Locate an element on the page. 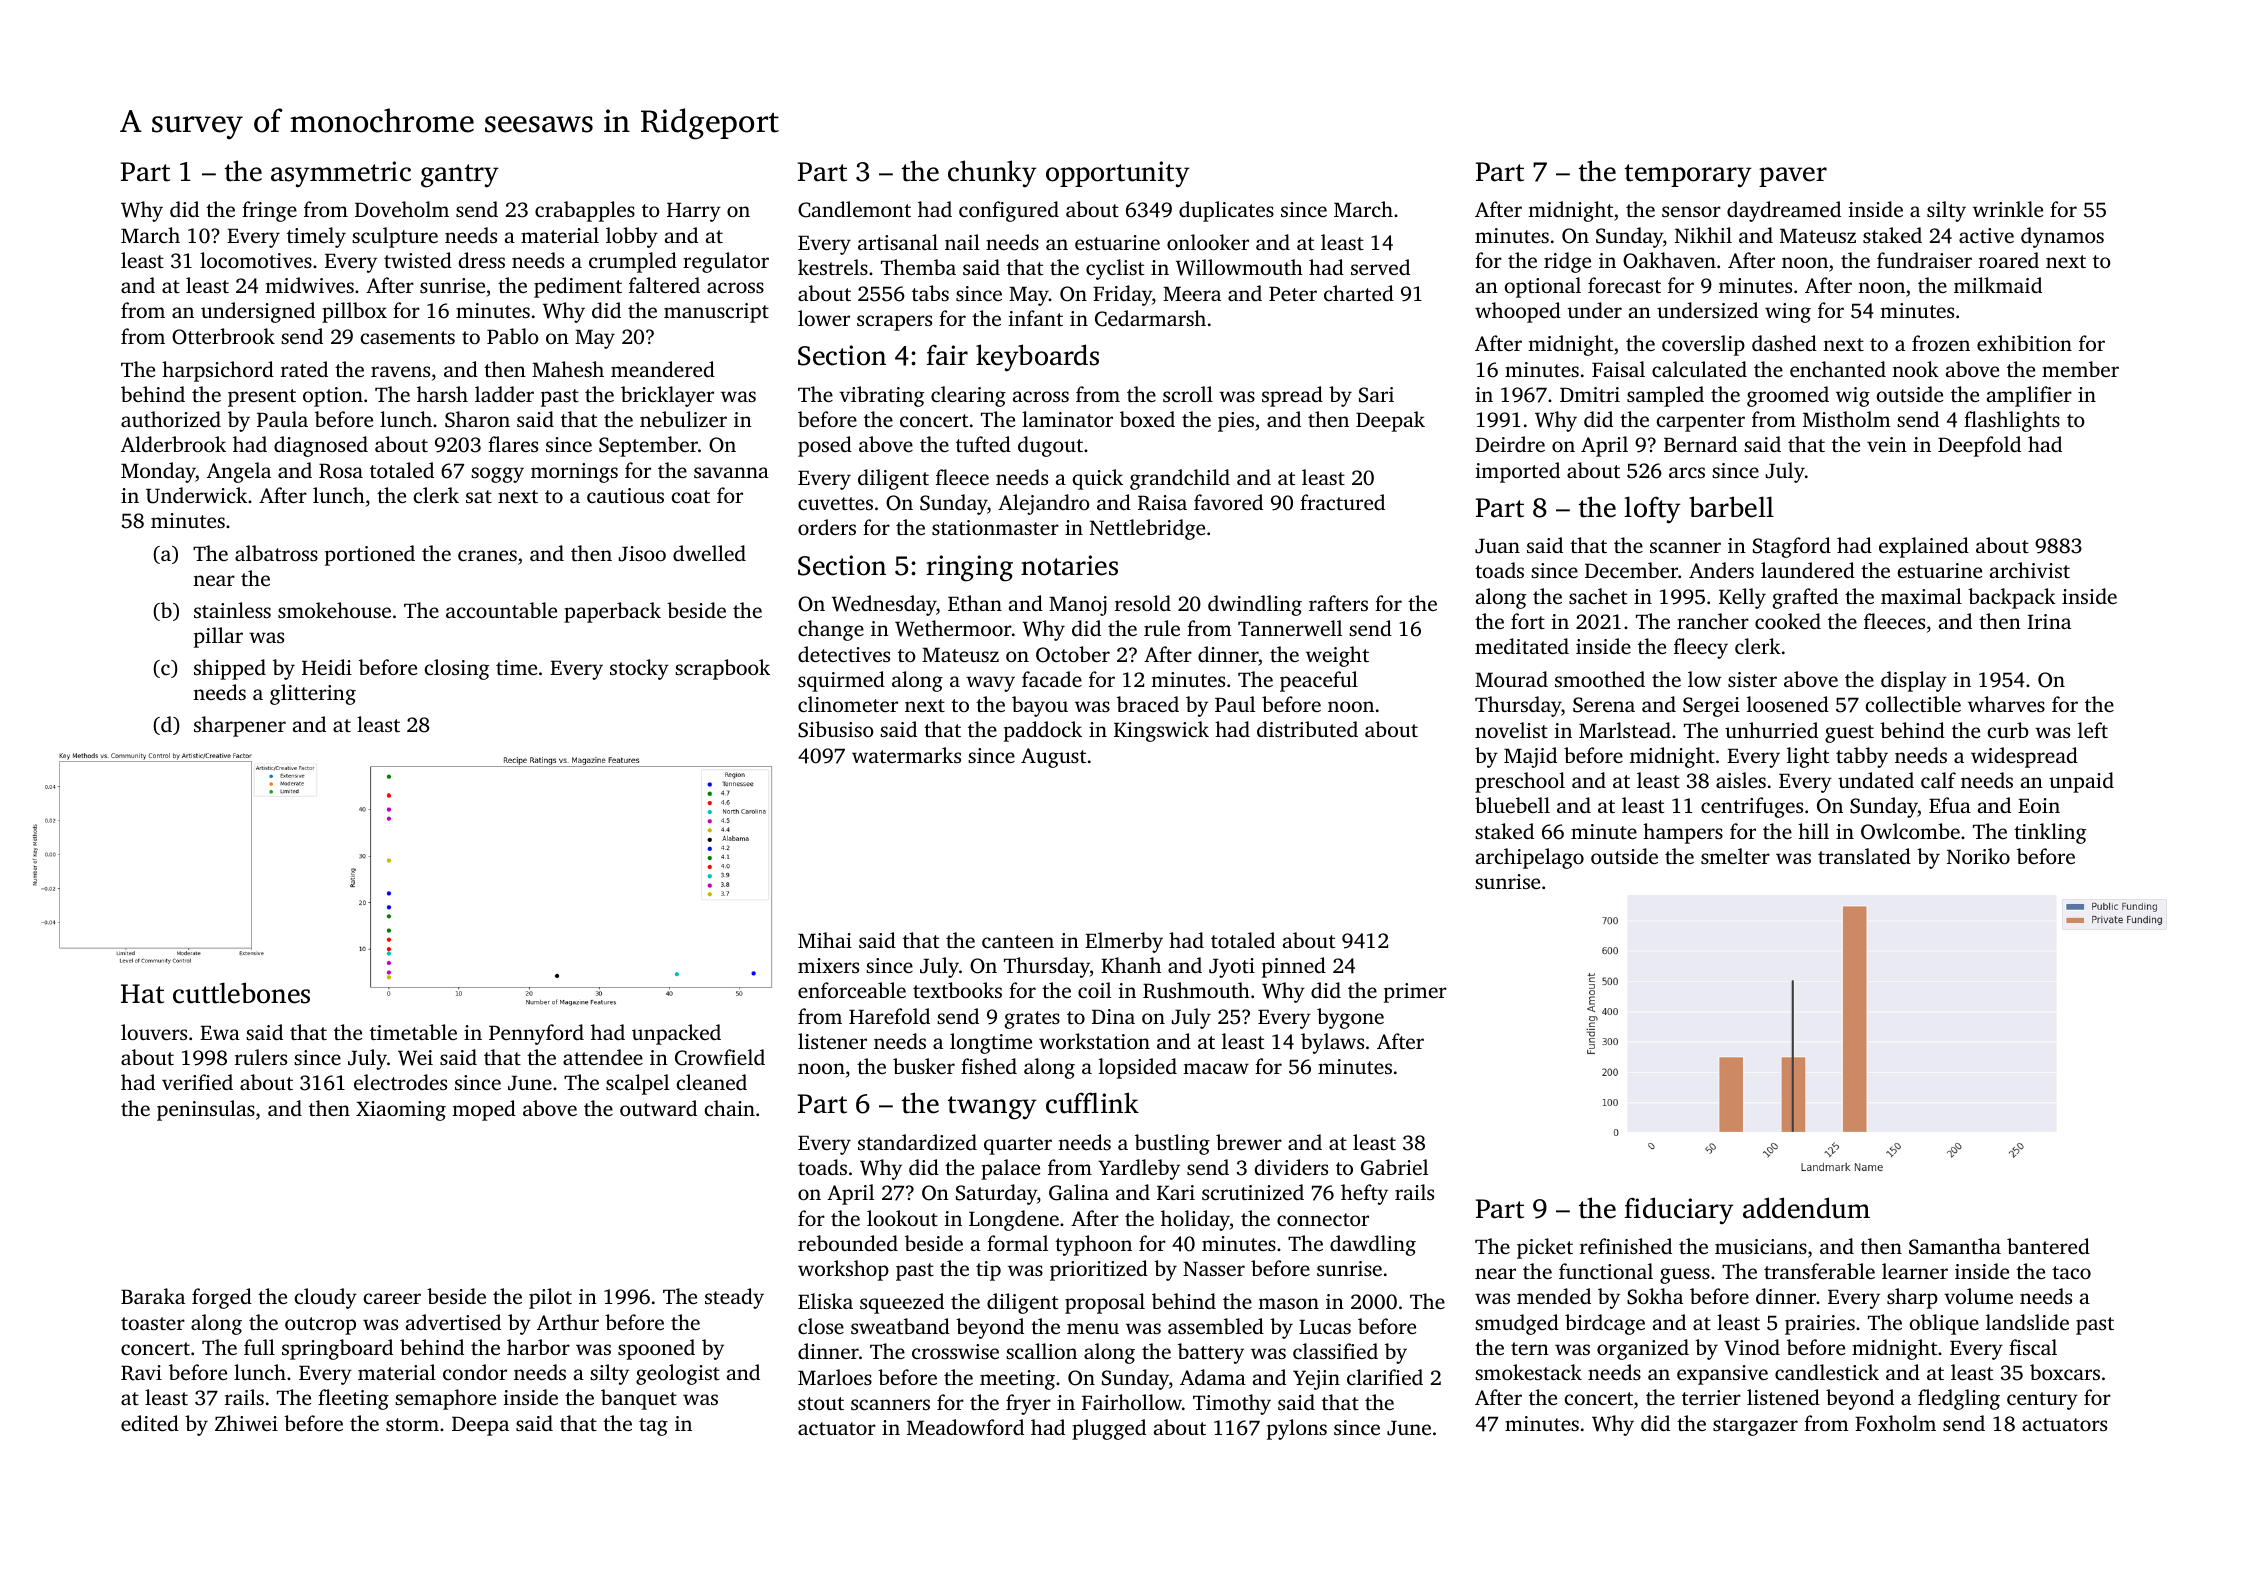 Image resolution: width=2246 pixels, height=1589 pixels. Deepfold is located at coordinates (1979, 446).
